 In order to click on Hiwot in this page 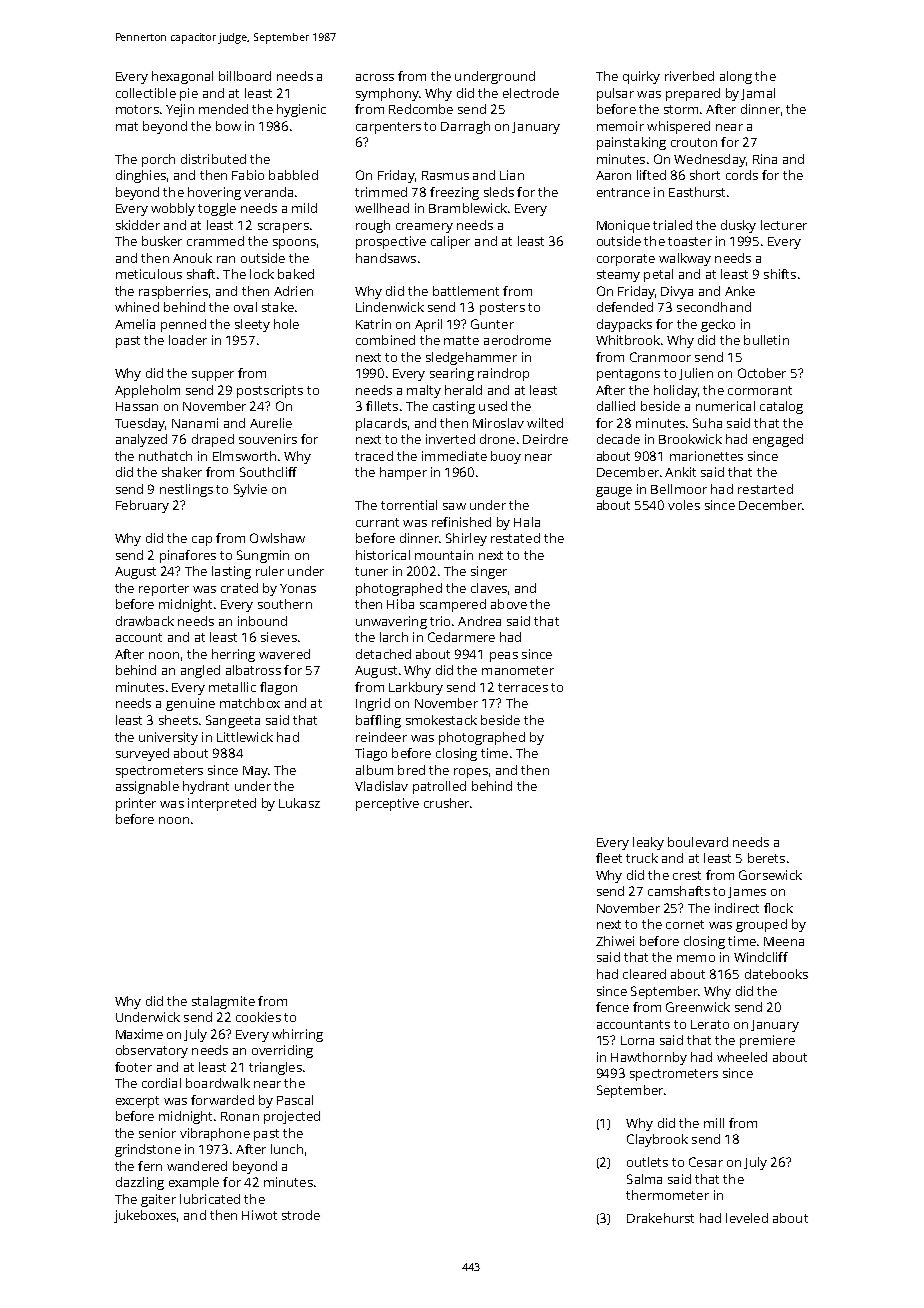, I will do `click(259, 1215)`.
